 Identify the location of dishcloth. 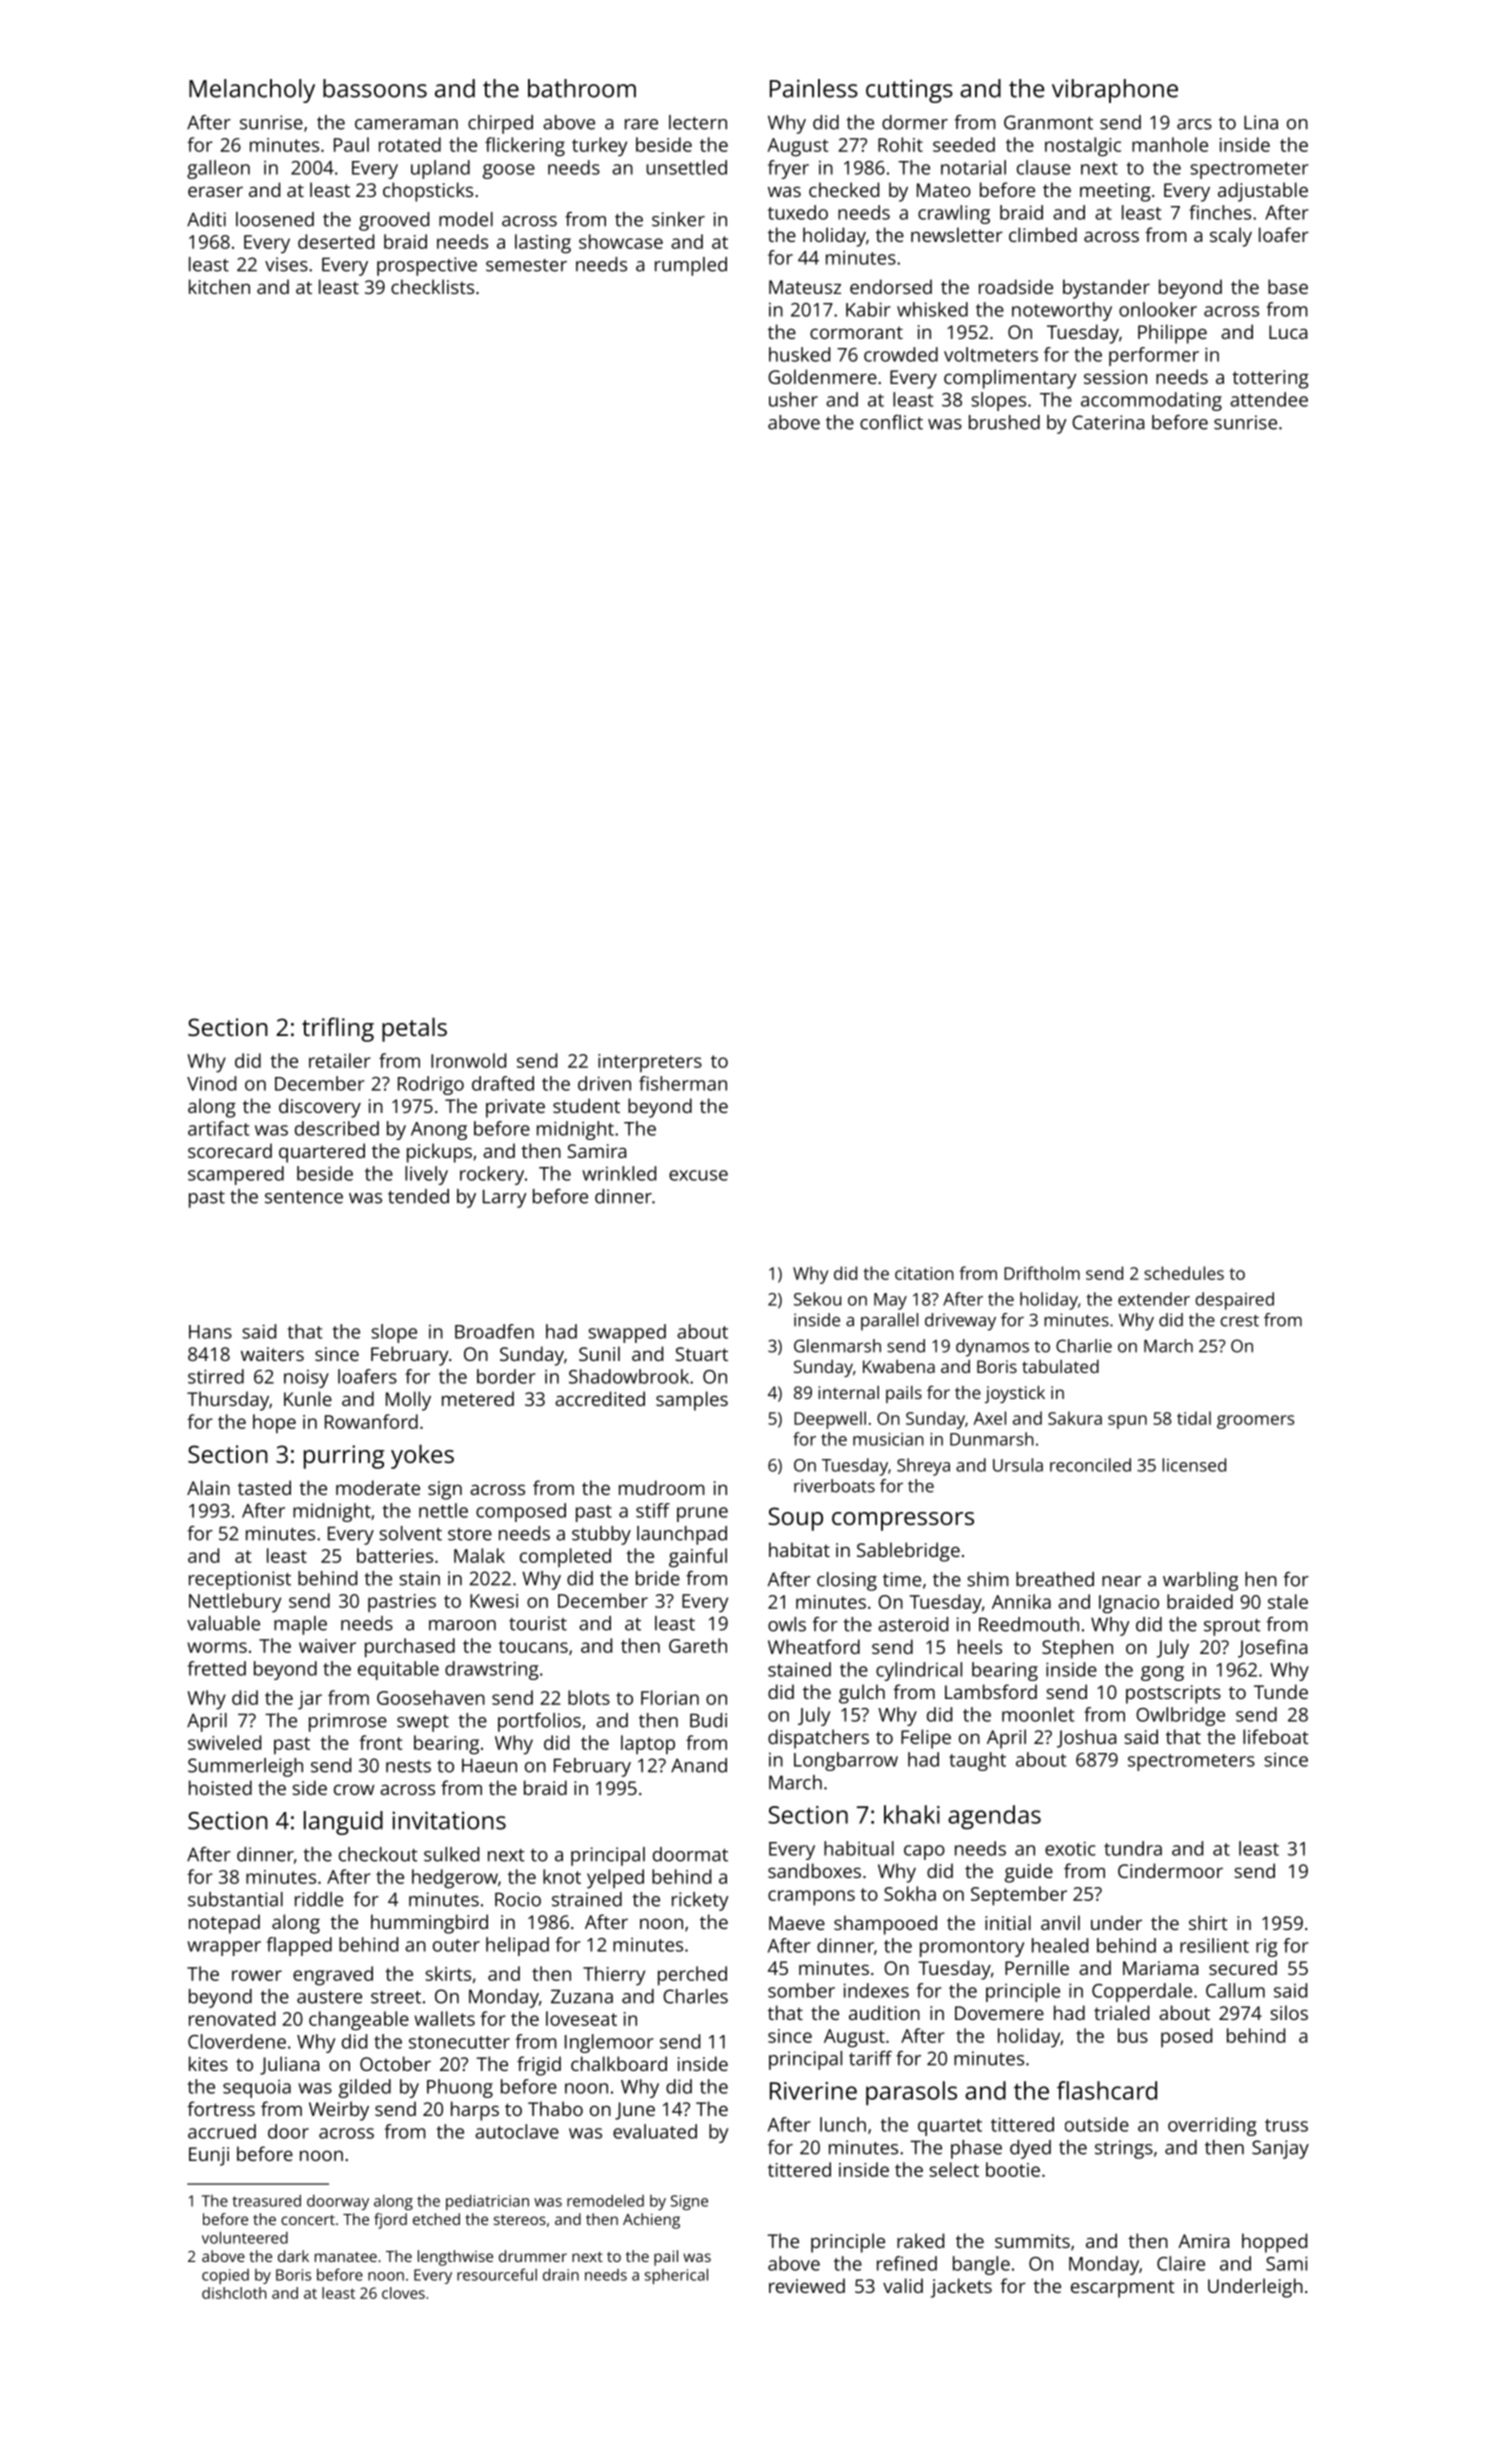
(234, 2293).
